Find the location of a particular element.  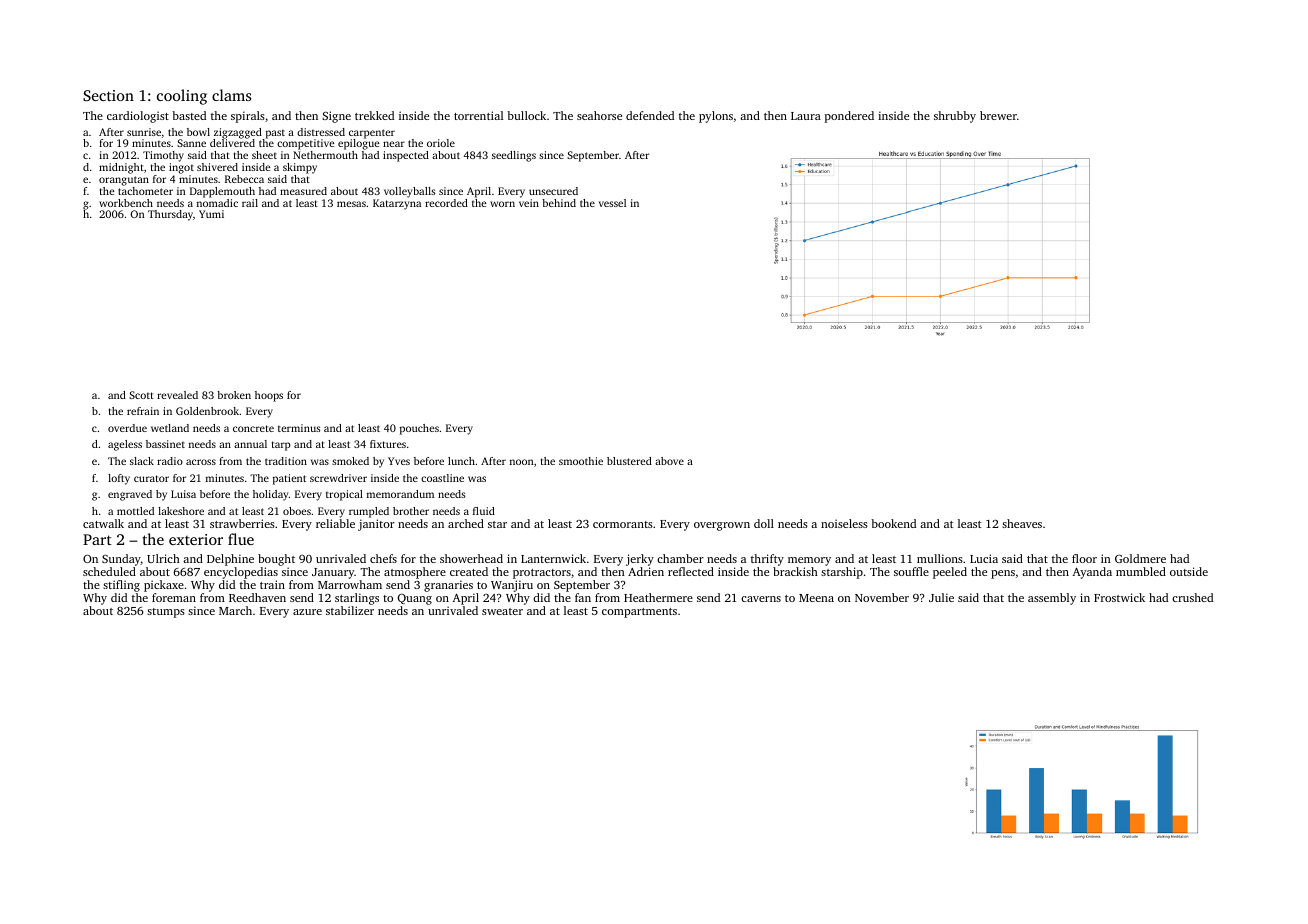

sweater is located at coordinates (502, 611).
